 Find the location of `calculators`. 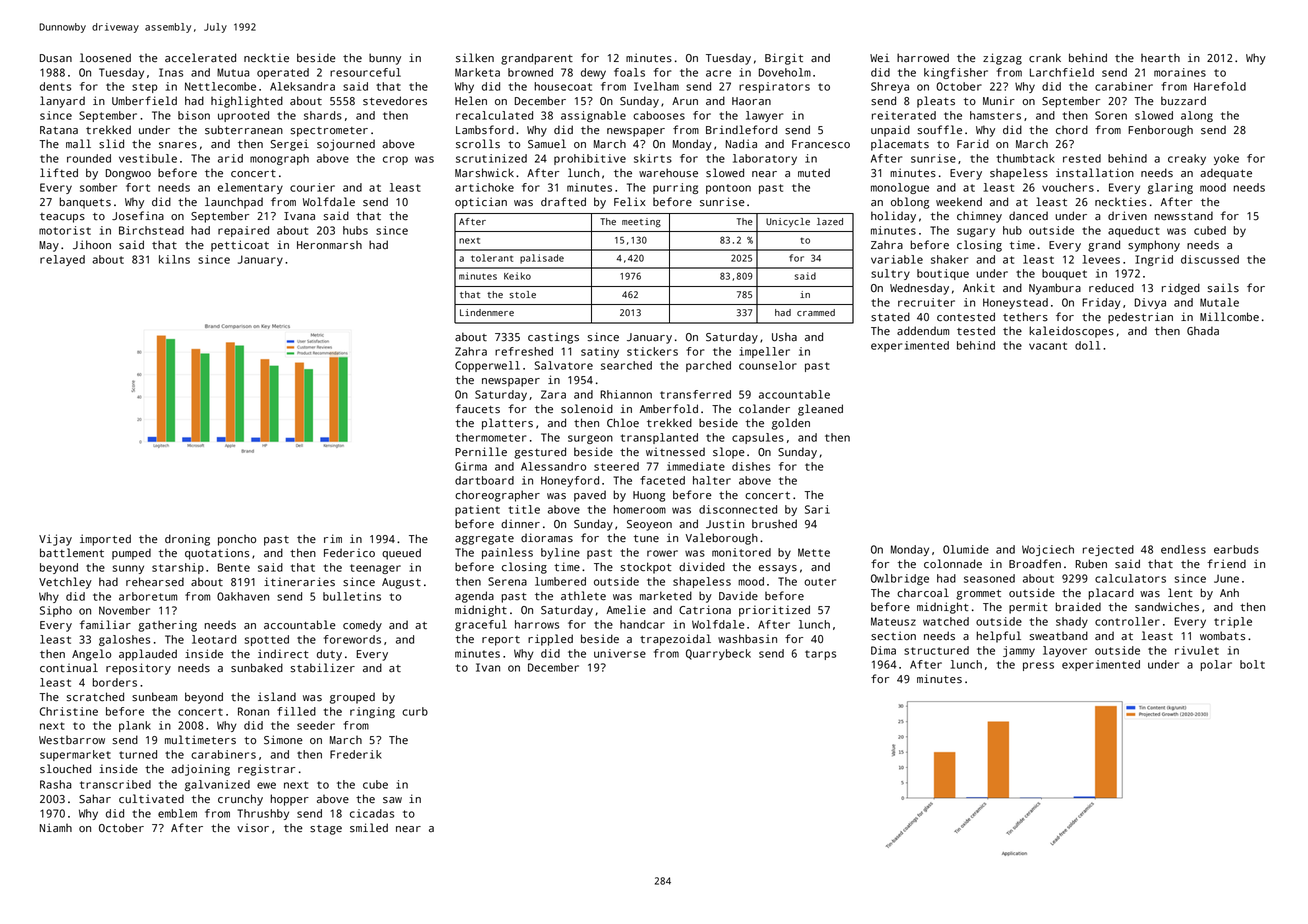

calculators is located at coordinates (1130, 578).
